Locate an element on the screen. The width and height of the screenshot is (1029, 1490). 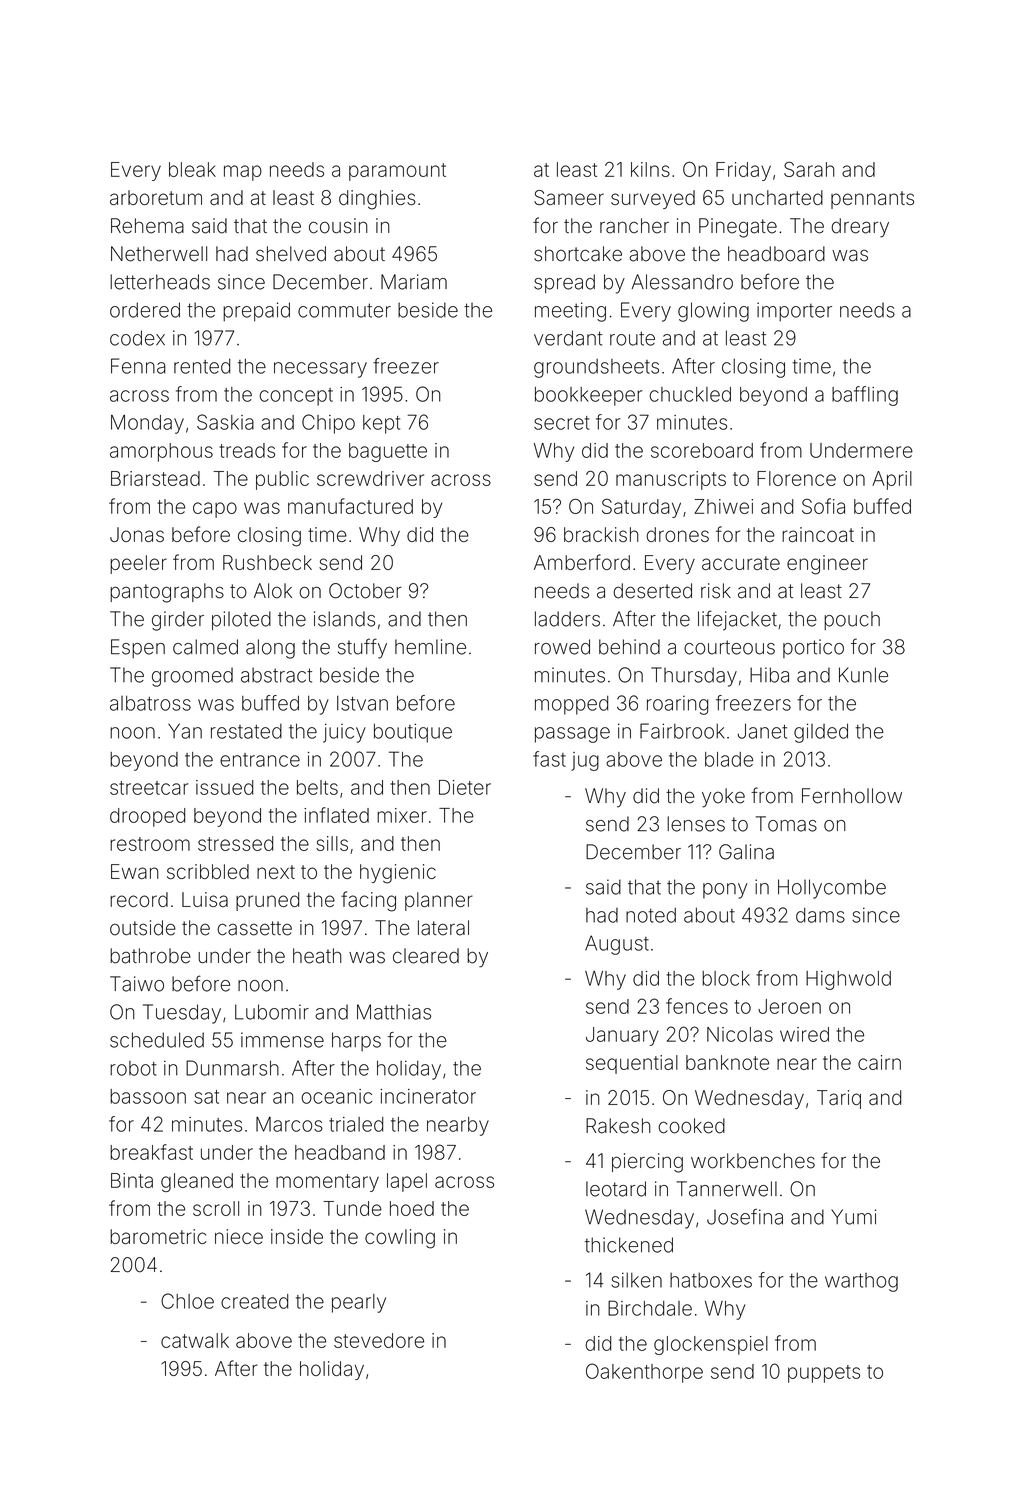
pennants is located at coordinates (872, 200).
